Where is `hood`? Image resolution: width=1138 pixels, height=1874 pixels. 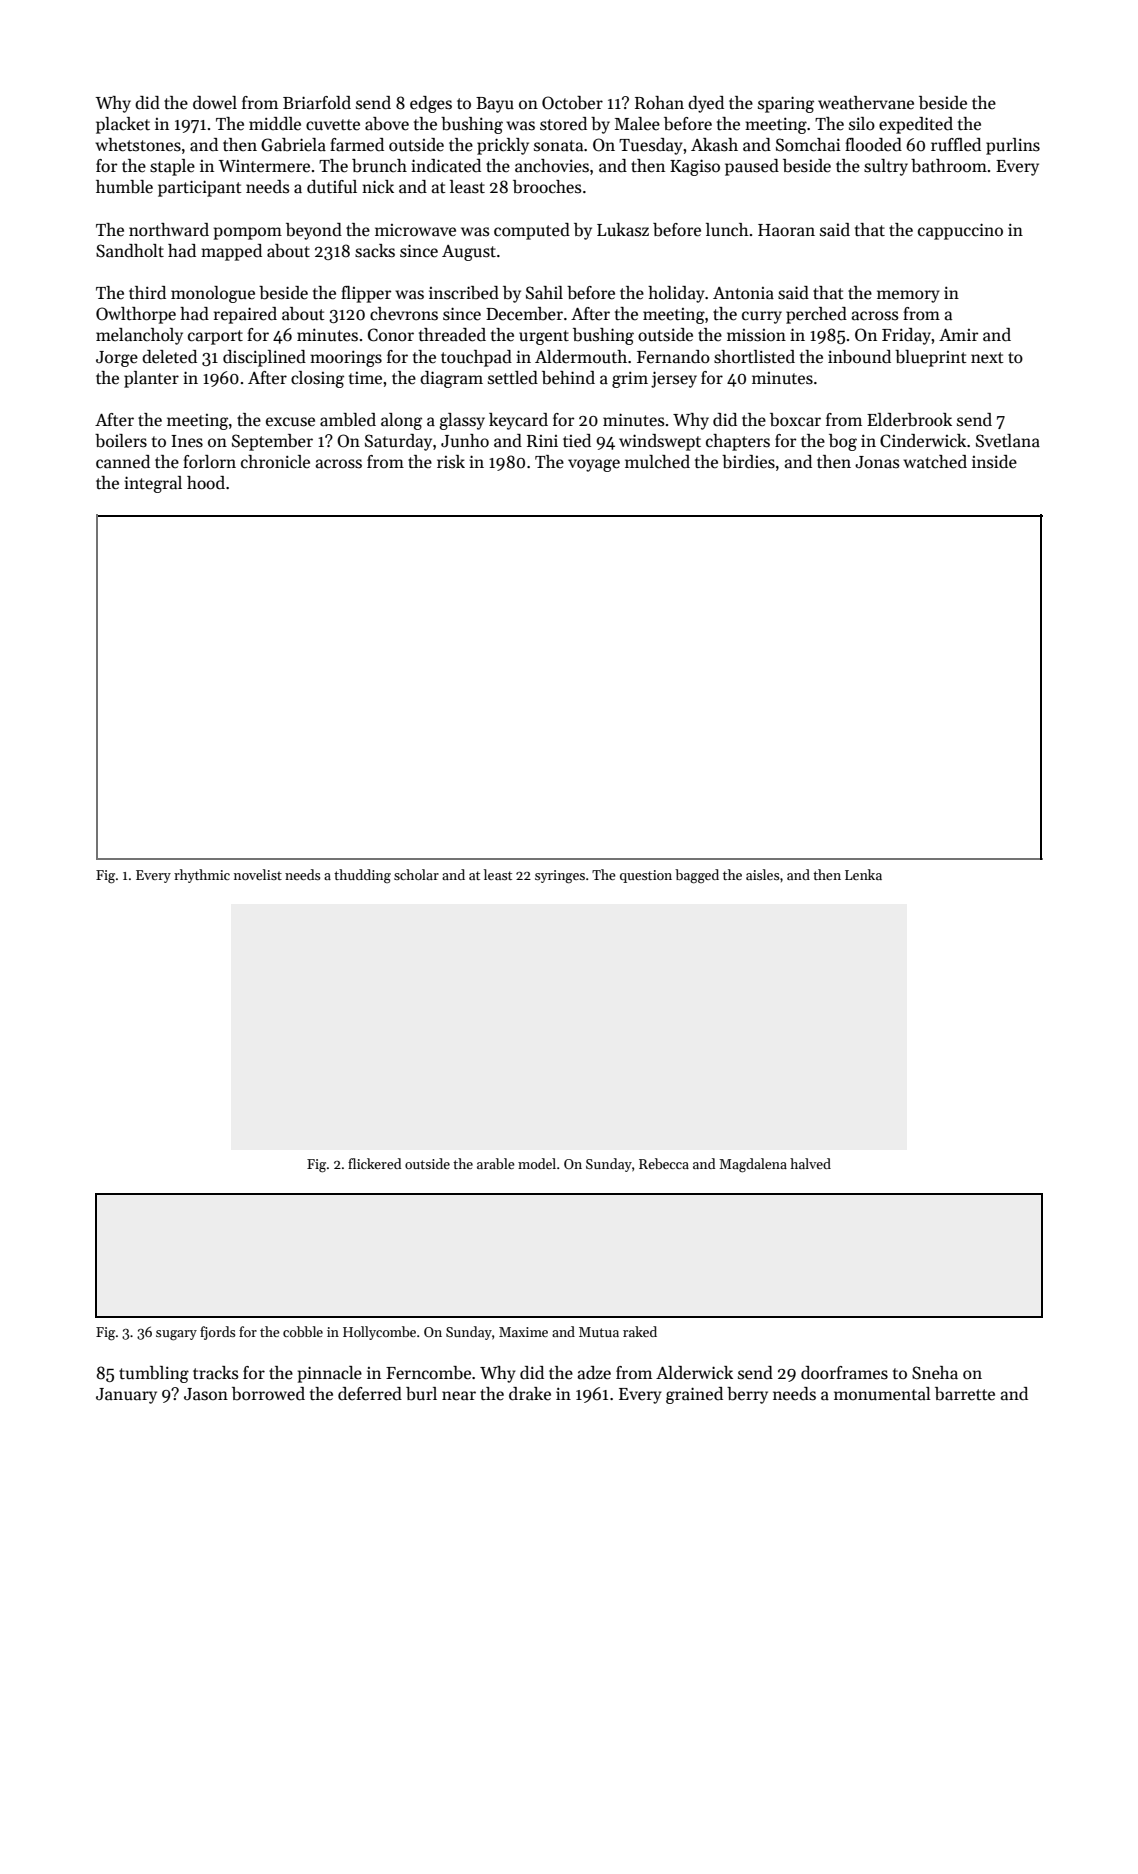 hood is located at coordinates (206, 483).
